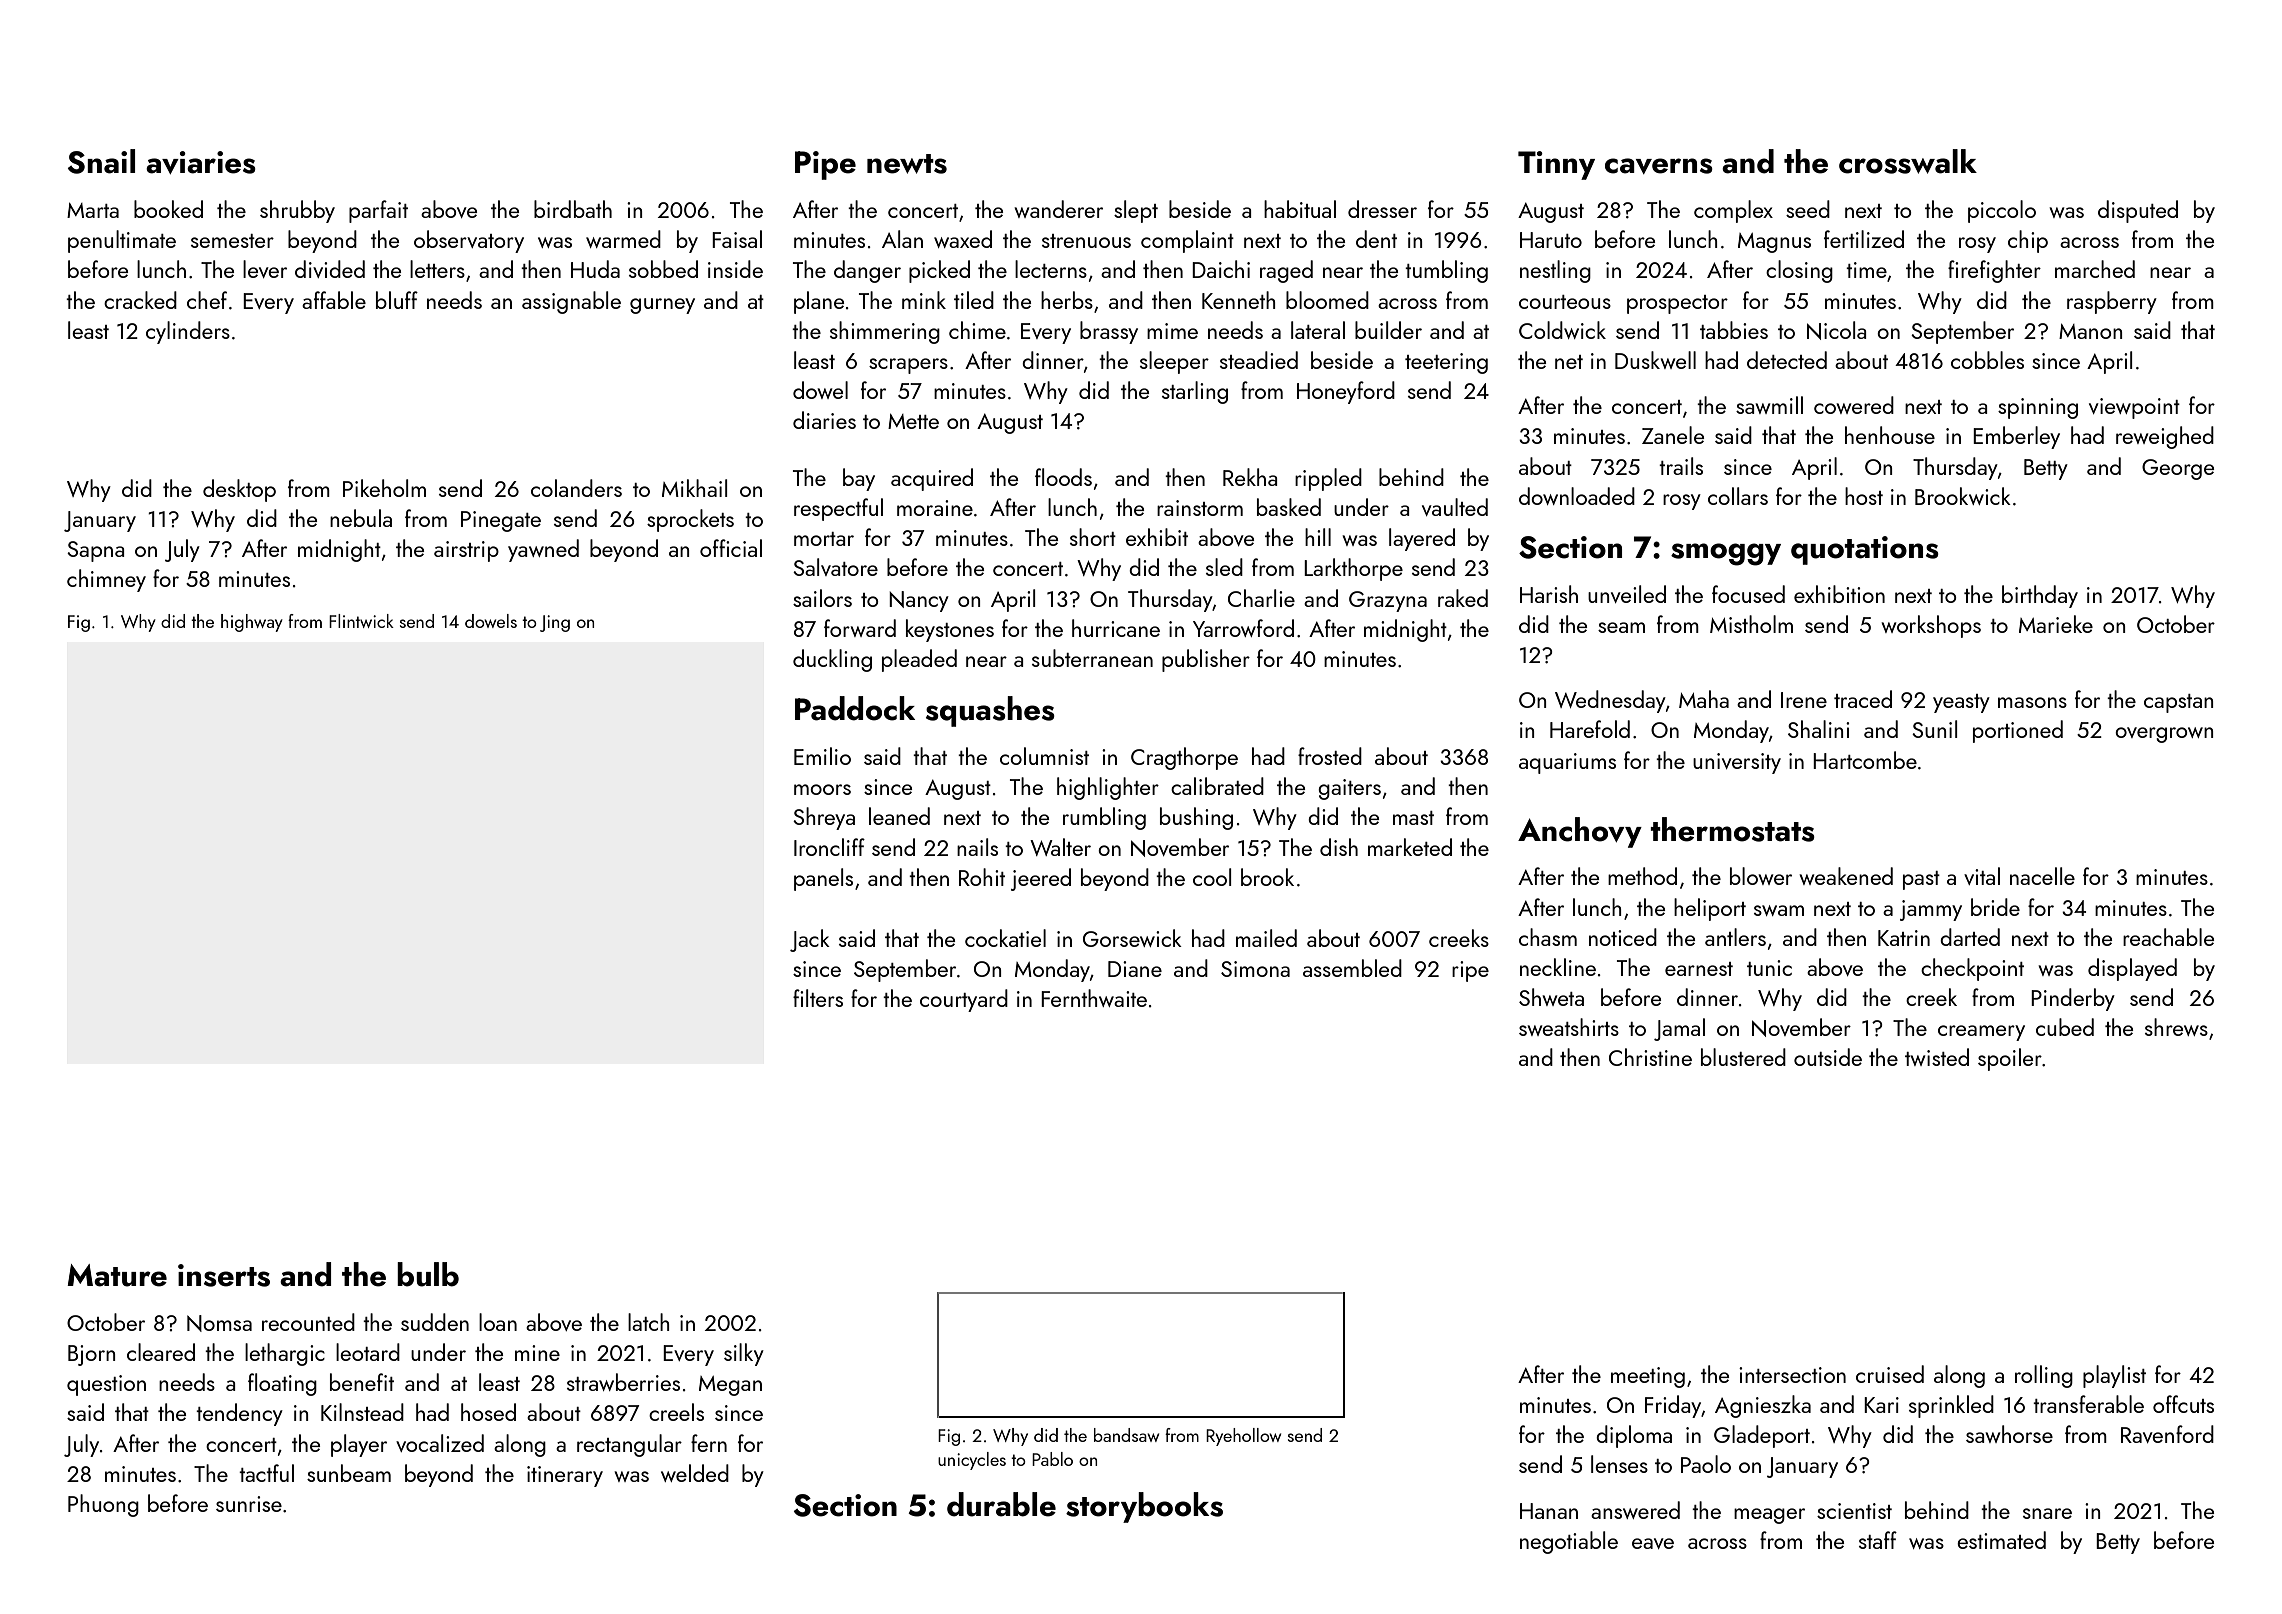 The width and height of the page is (2282, 1614). What do you see at coordinates (1908, 161) in the page?
I see `crosswalk` at bounding box center [1908, 161].
